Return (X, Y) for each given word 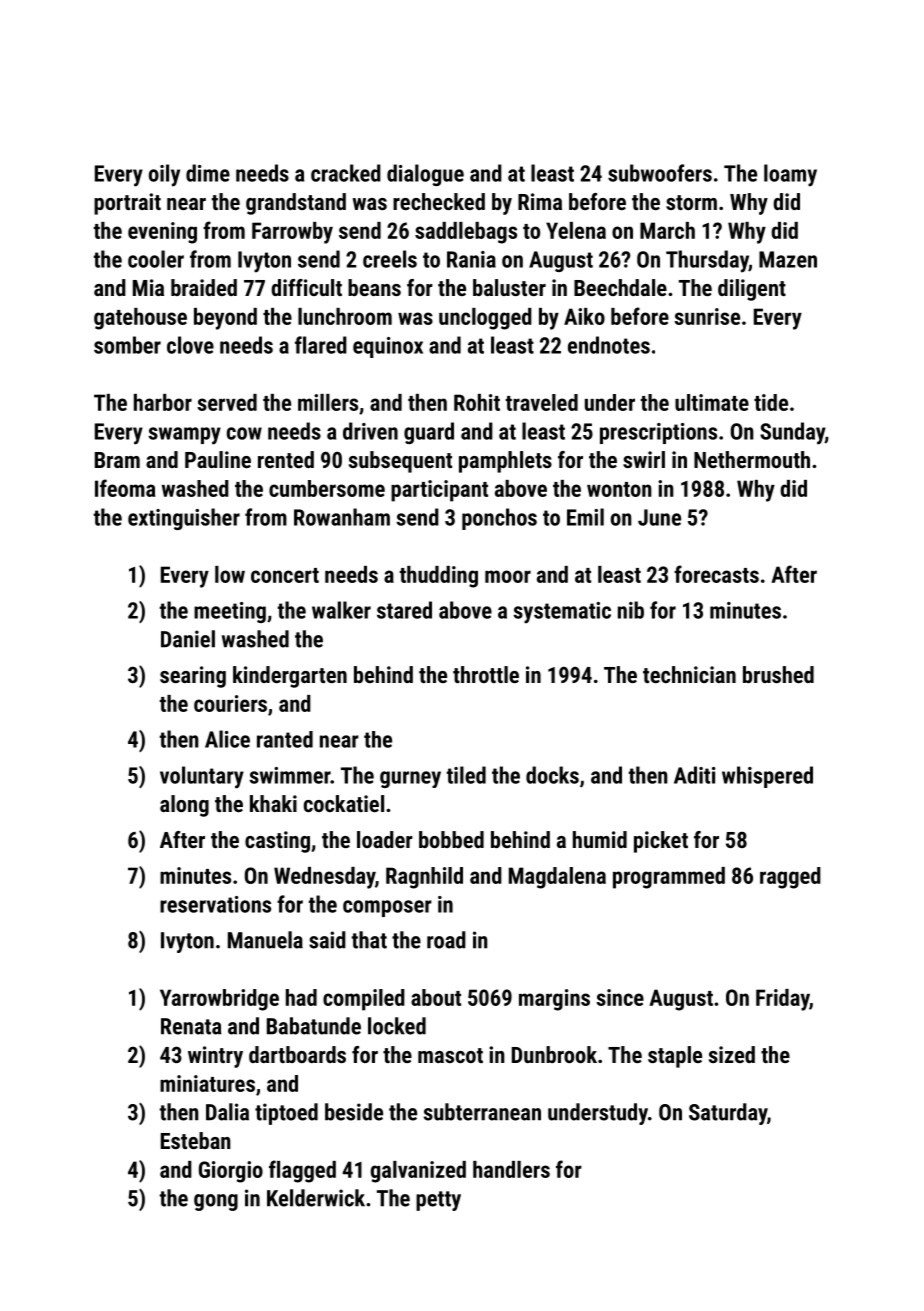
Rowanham (342, 517)
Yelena (576, 230)
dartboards (297, 1054)
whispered (767, 777)
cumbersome (327, 488)
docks (552, 775)
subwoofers (660, 173)
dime (208, 173)
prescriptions (658, 433)
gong (216, 1202)
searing (193, 677)
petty (438, 1201)
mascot (450, 1055)
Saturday (728, 1114)
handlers (511, 1169)
